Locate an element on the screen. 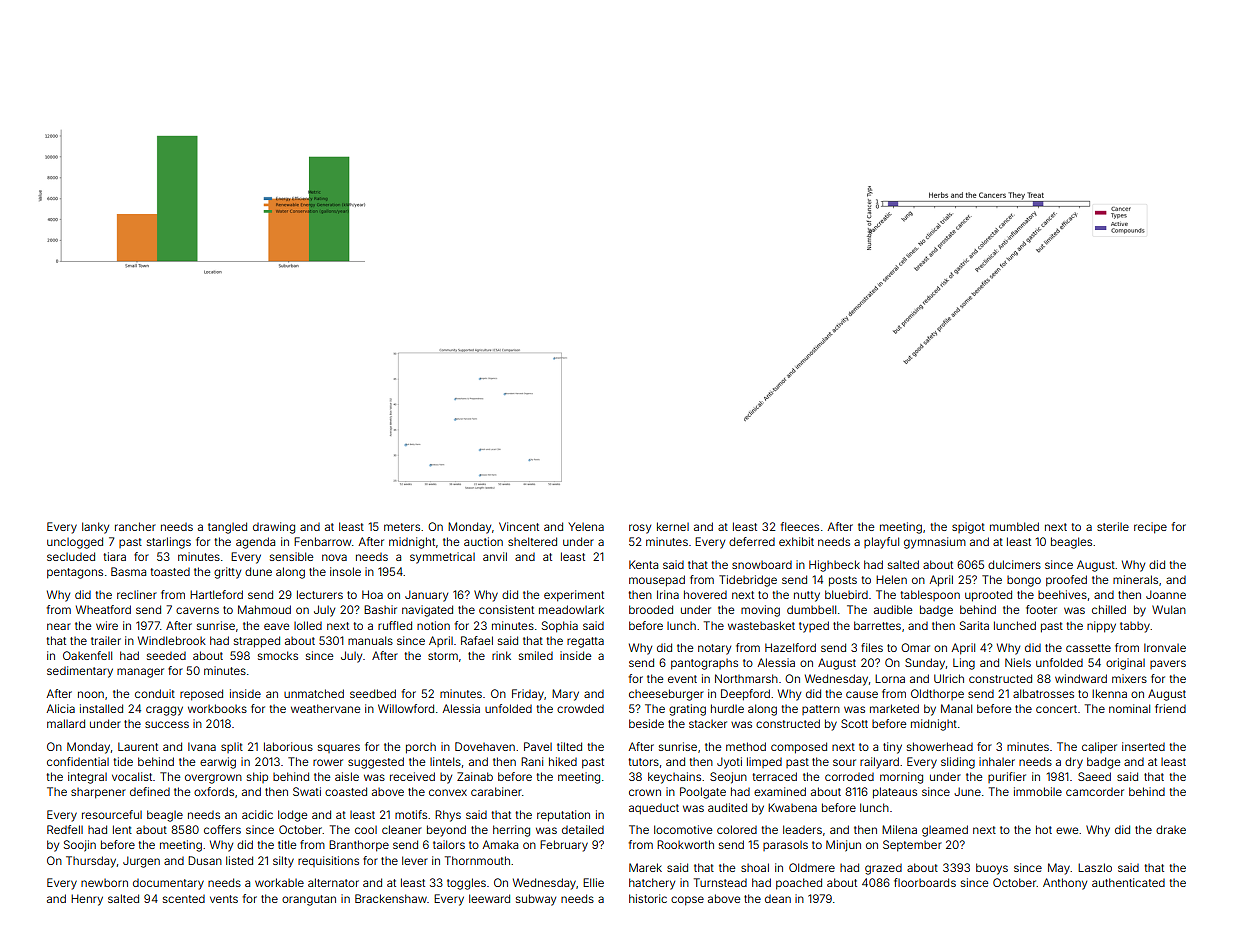 This screenshot has width=1233, height=952. caliper is located at coordinates (1099, 747).
